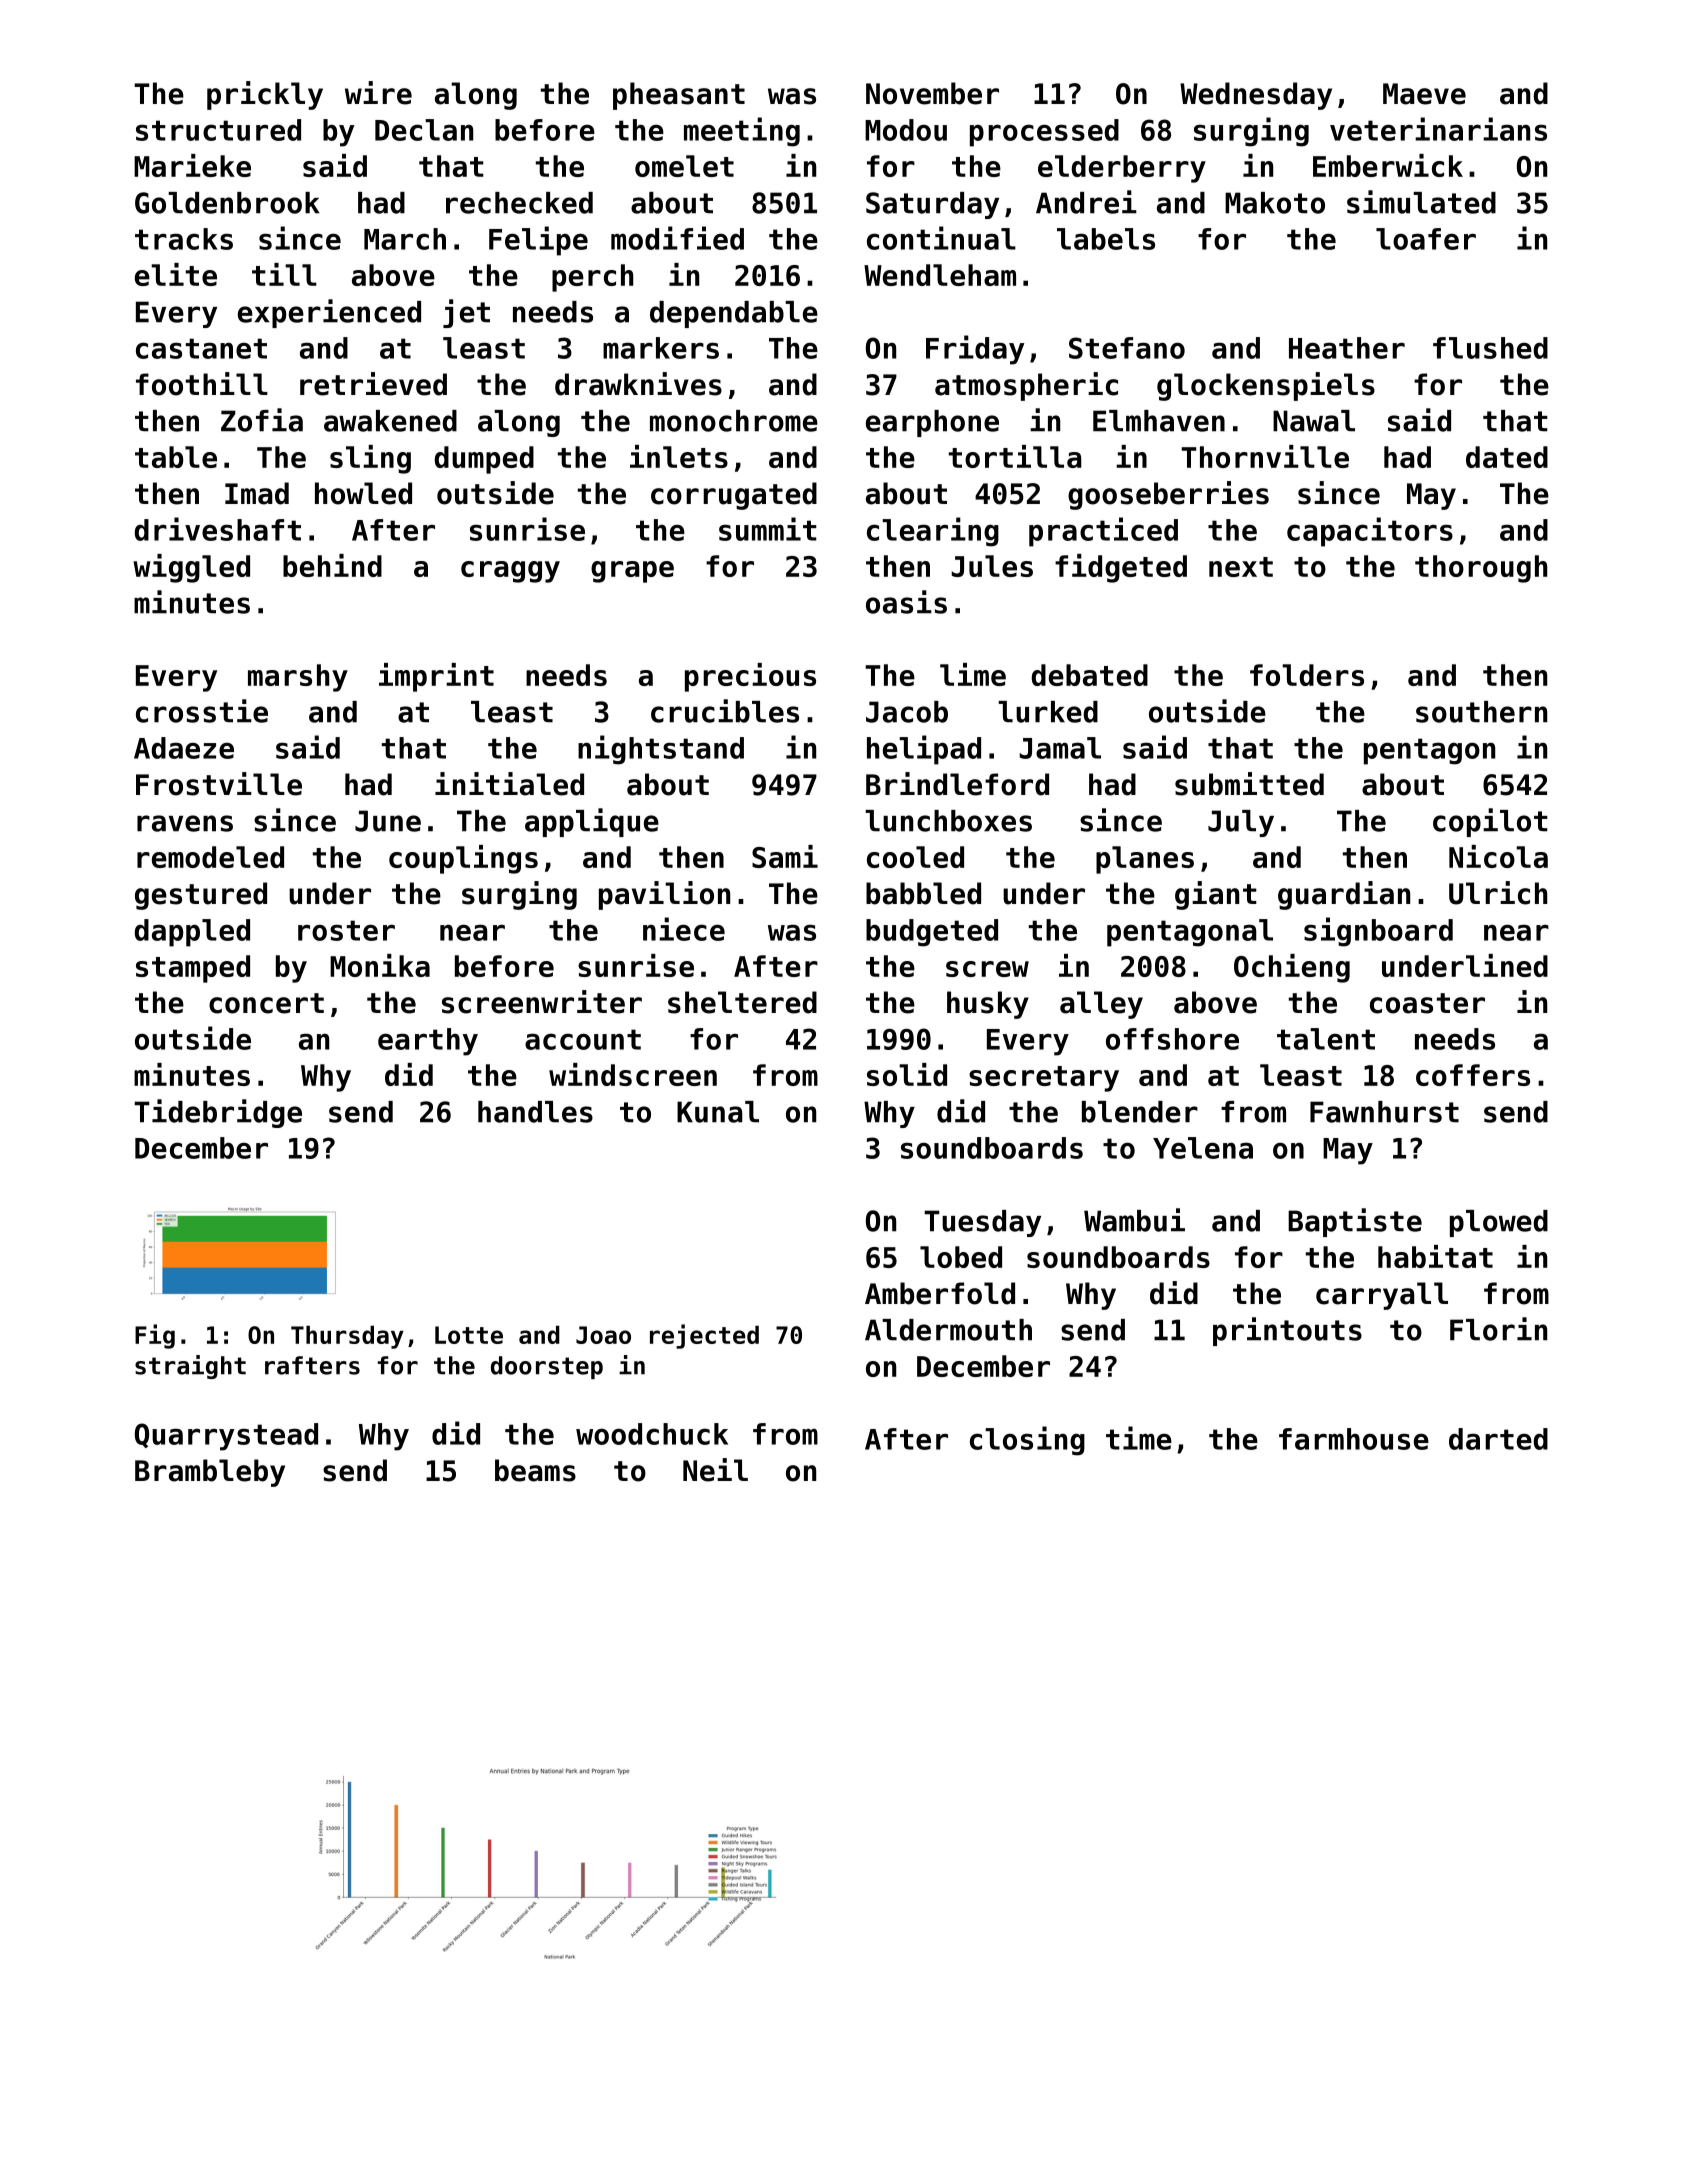  What do you see at coordinates (1086, 202) in the image?
I see `Andrei` at bounding box center [1086, 202].
